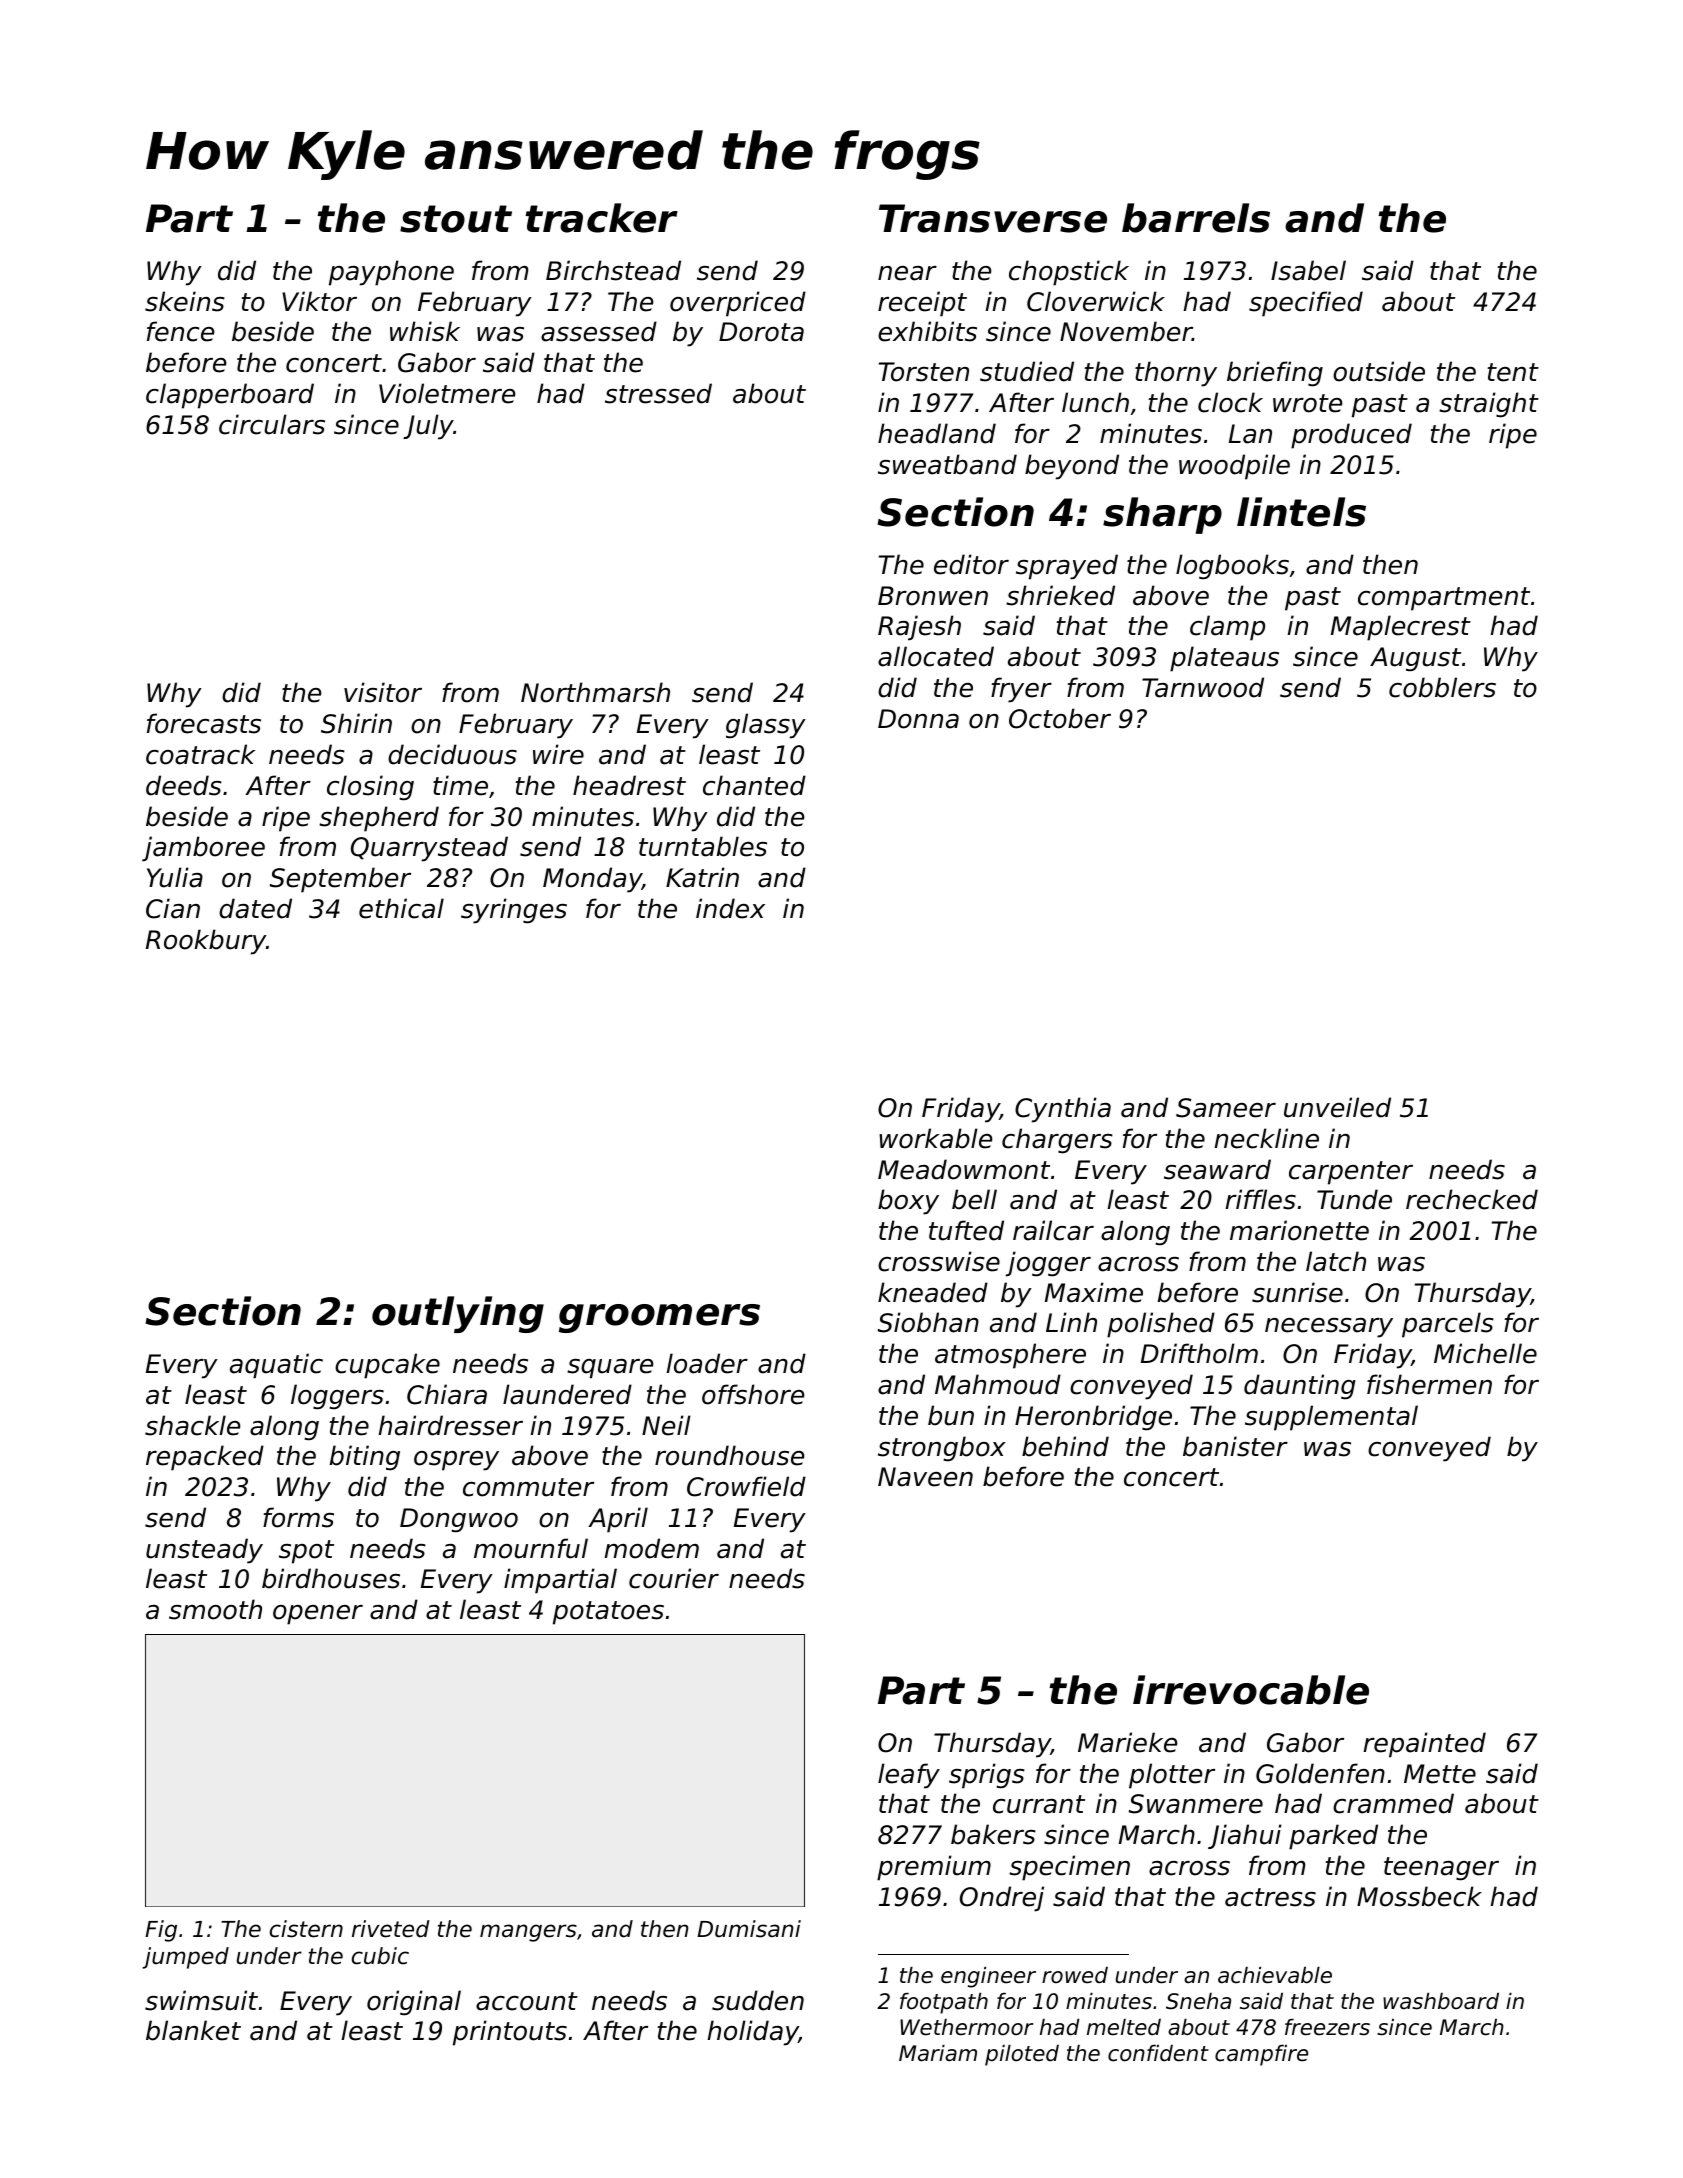  What do you see at coordinates (456, 219) in the page?
I see `stout` at bounding box center [456, 219].
